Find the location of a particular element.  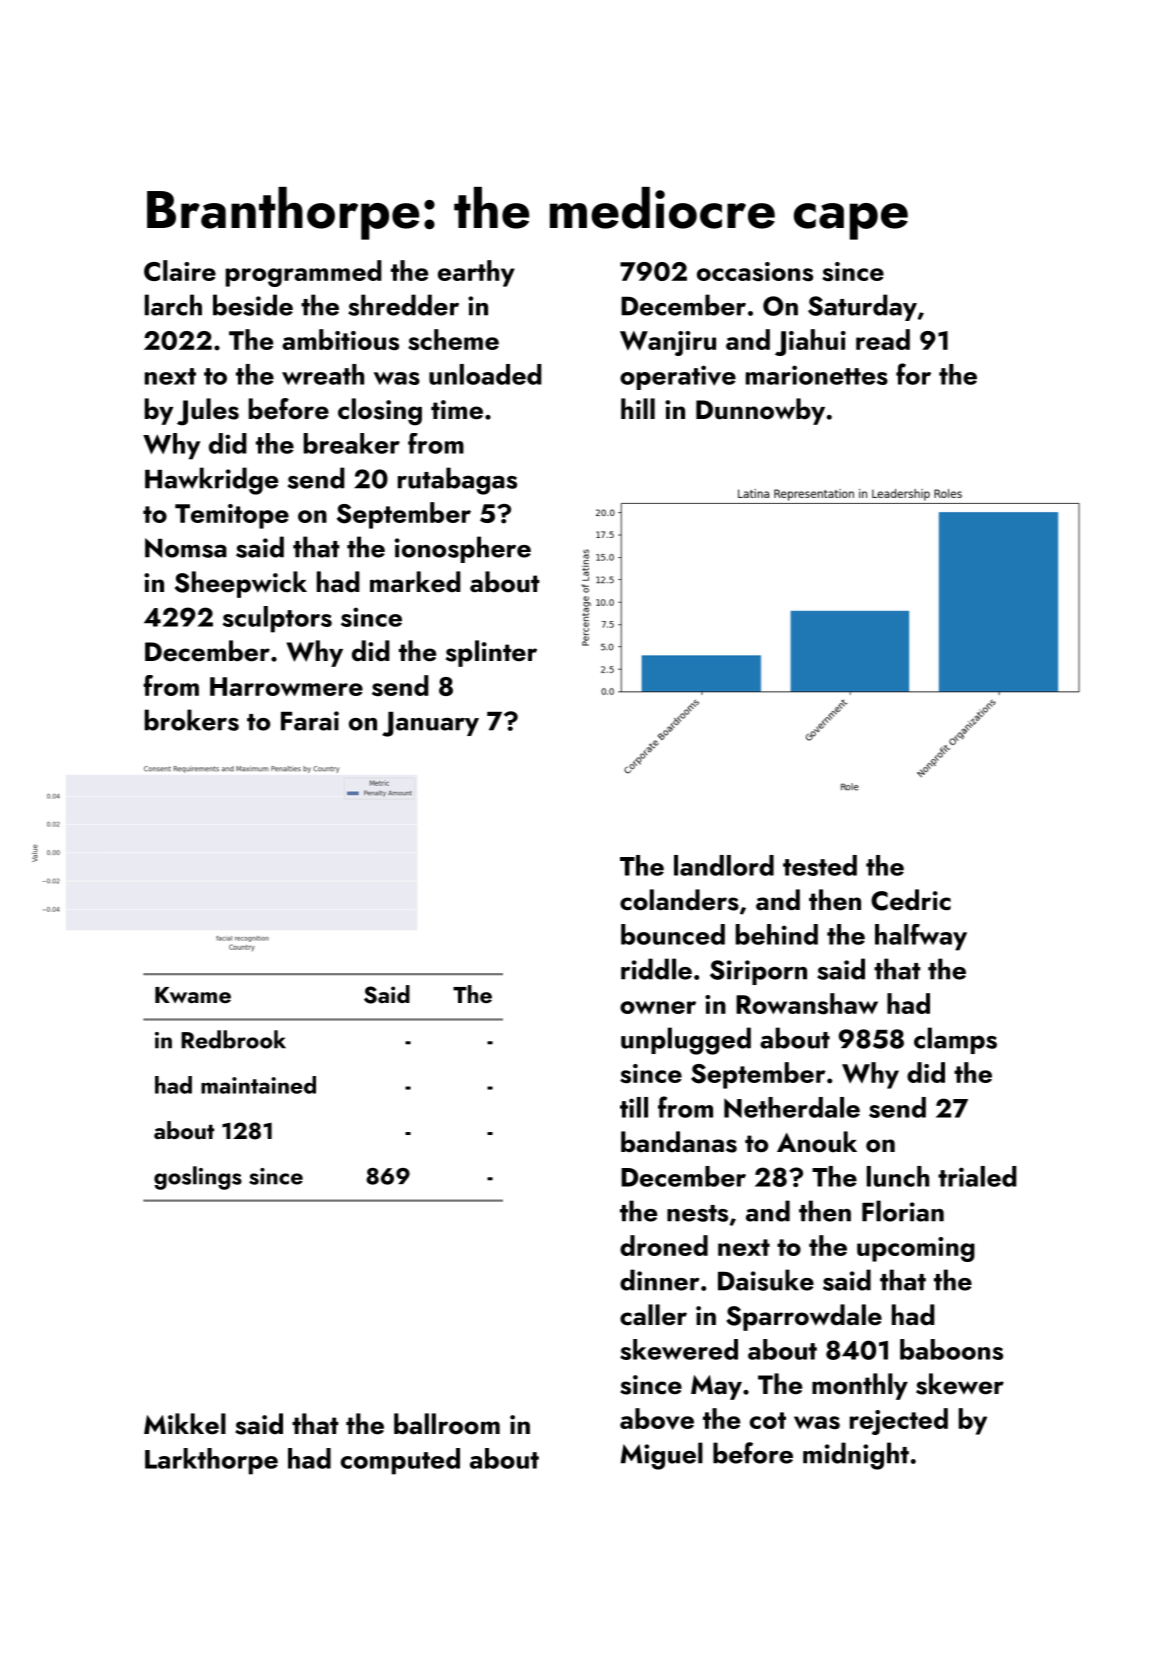

Kwame is located at coordinates (193, 995).
